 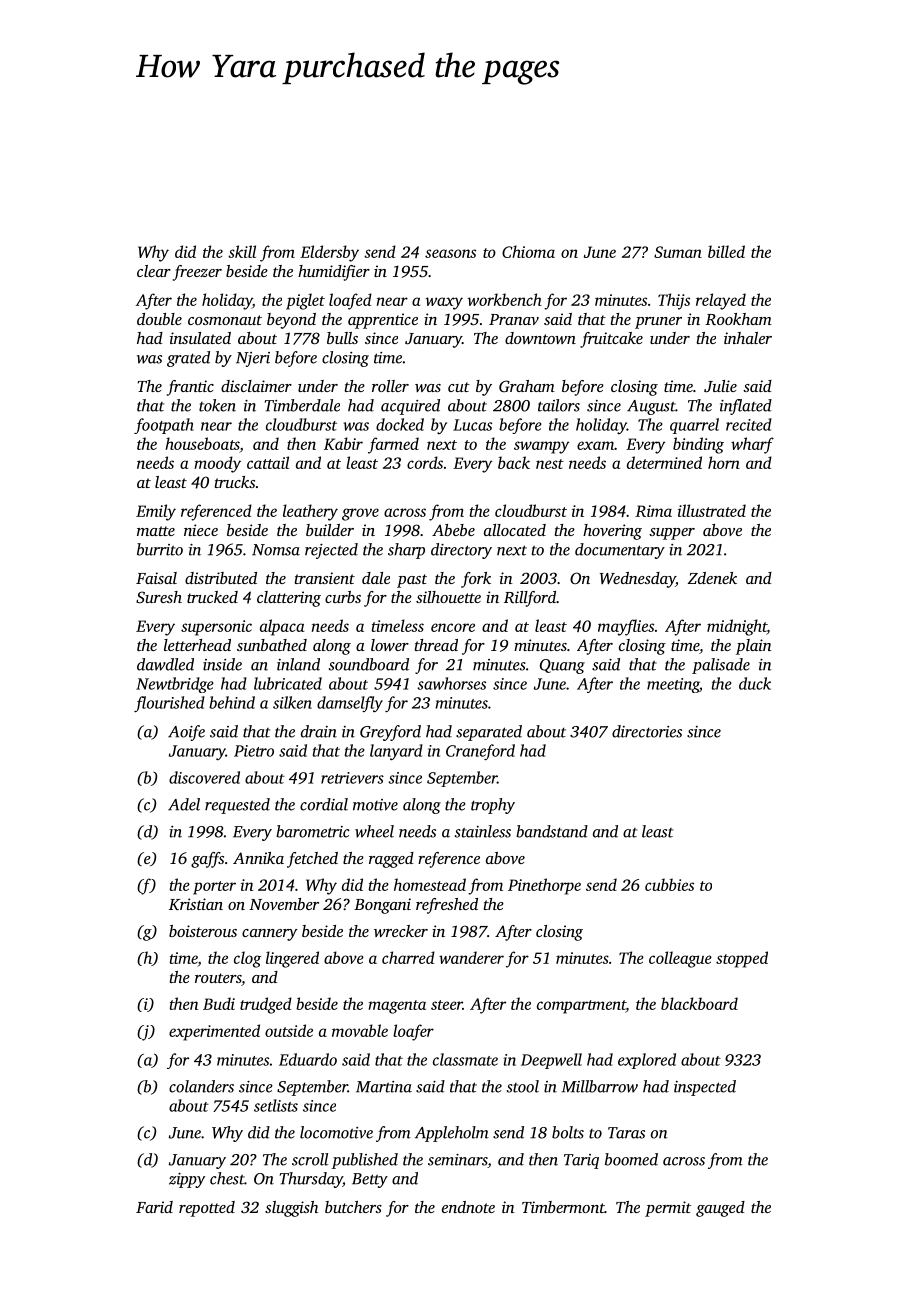 I want to click on transient, so click(x=324, y=578).
